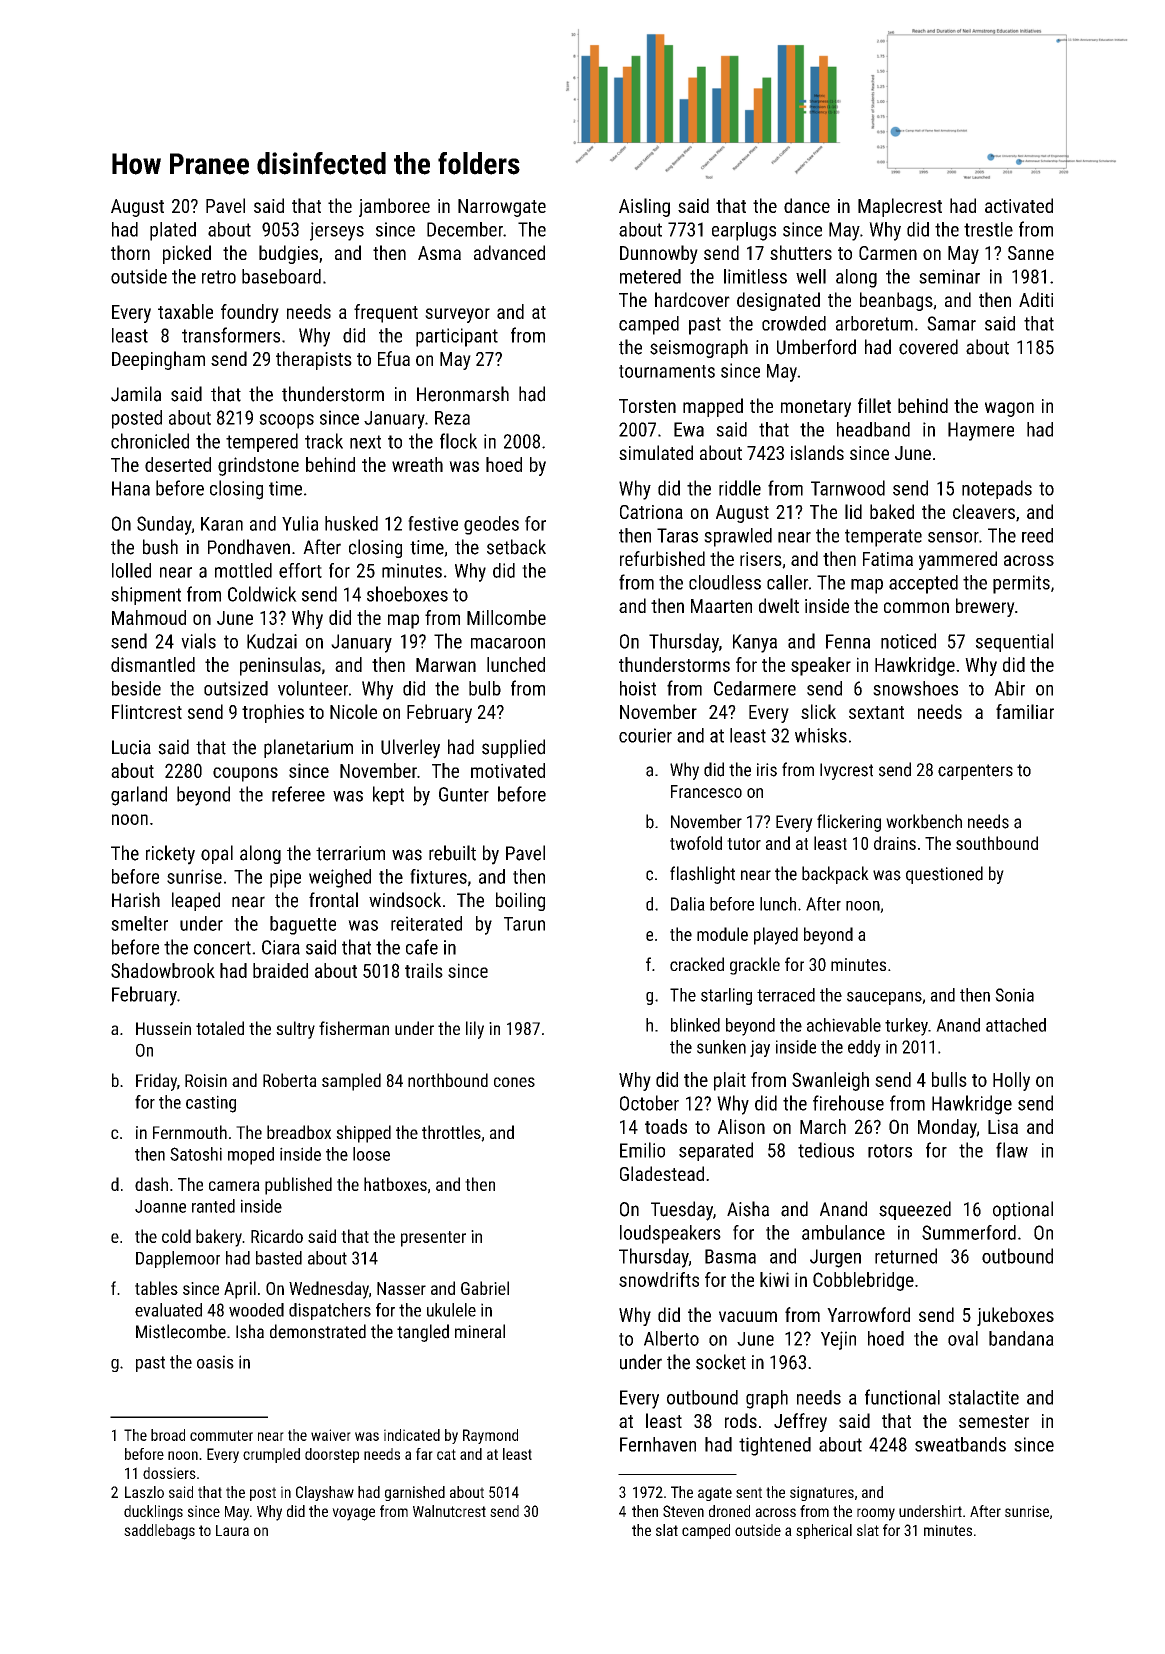 Image resolution: width=1165 pixels, height=1654 pixels. Describe the element at coordinates (449, 1511) in the image. I see `Walnutcrest` at that location.
